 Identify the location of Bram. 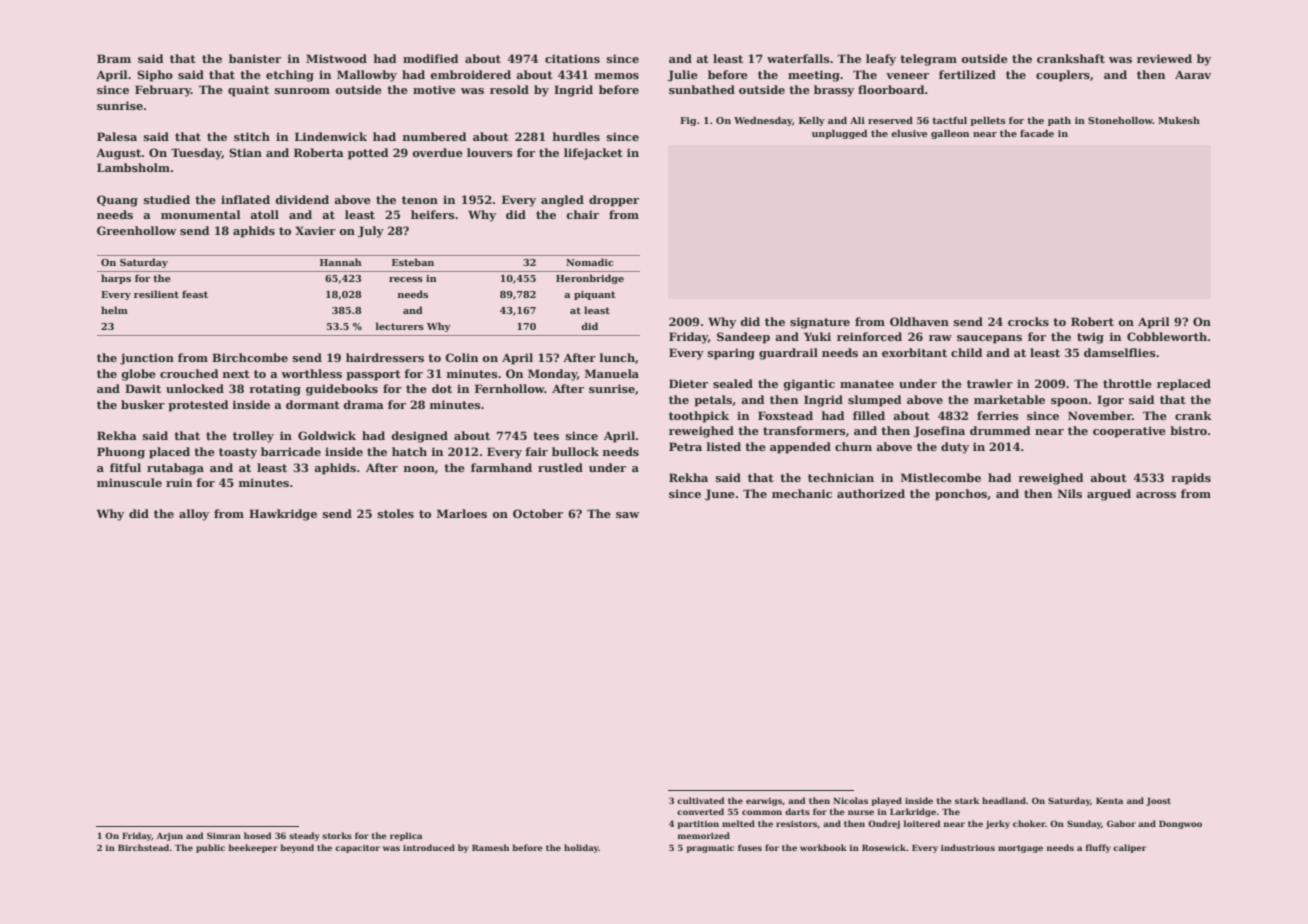
(114, 58).
